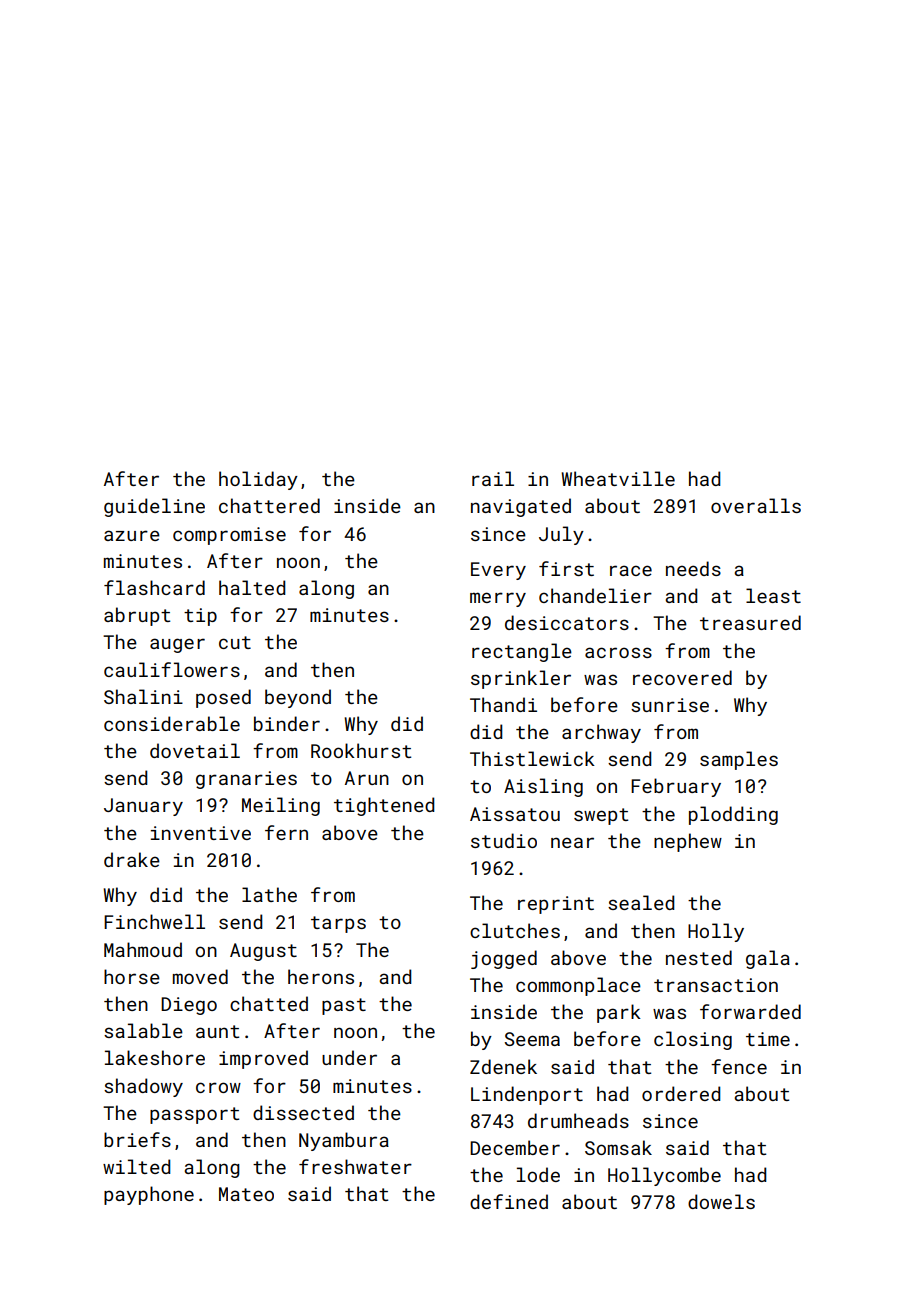 The image size is (908, 1316). Describe the element at coordinates (177, 645) in the page. I see `auger` at that location.
